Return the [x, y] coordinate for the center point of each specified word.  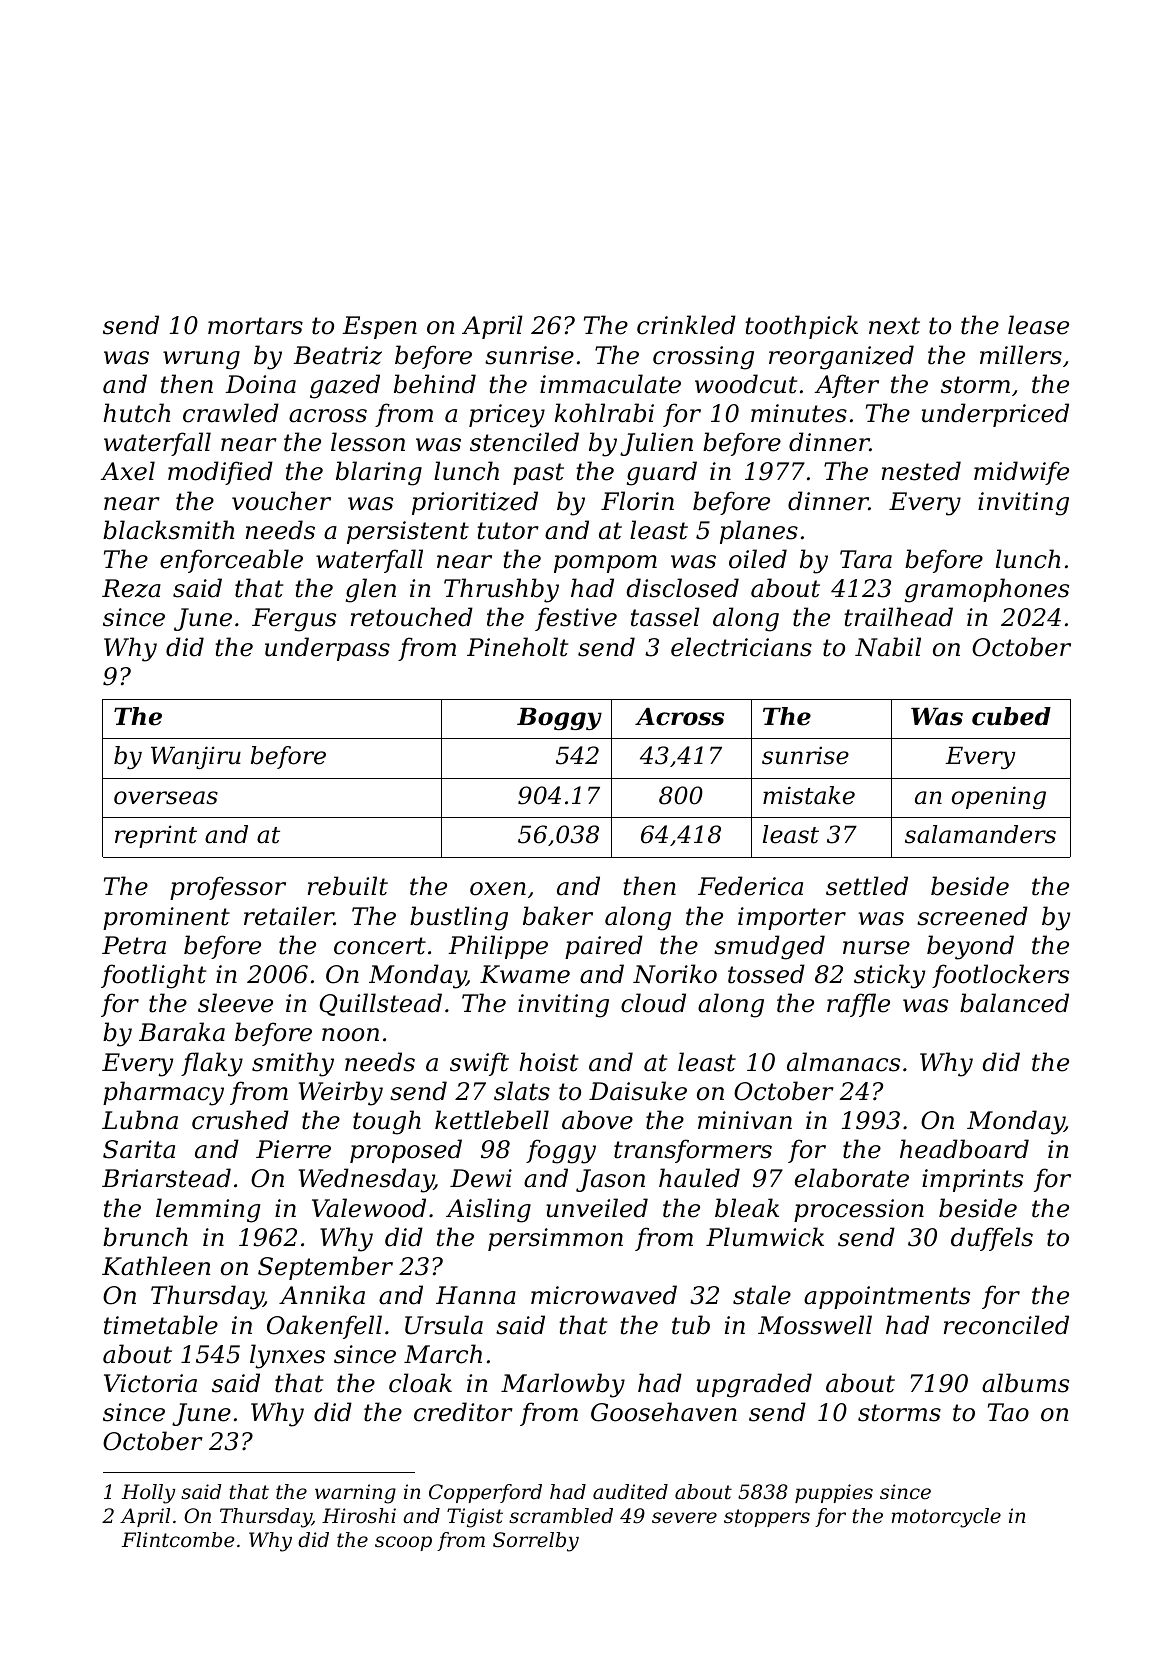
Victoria [150, 1383]
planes [759, 532]
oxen [498, 889]
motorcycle [946, 1518]
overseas [166, 798]
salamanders [980, 834]
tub [691, 1325]
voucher [281, 501]
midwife [1021, 473]
